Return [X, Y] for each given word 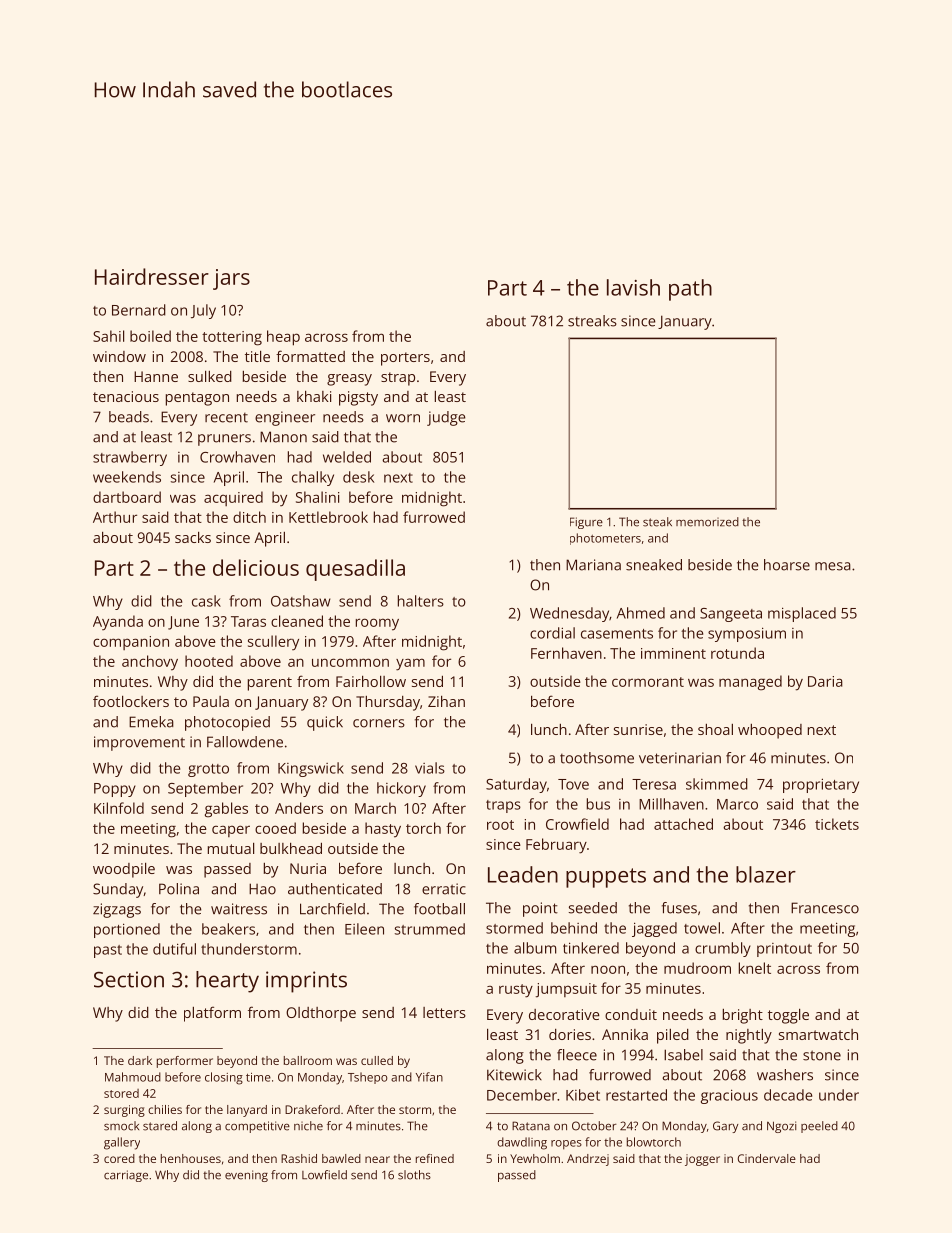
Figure [586, 523]
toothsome [597, 758]
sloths [414, 1175]
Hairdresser [152, 276]
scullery [273, 643]
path [690, 290]
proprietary [821, 785]
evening [246, 1176]
